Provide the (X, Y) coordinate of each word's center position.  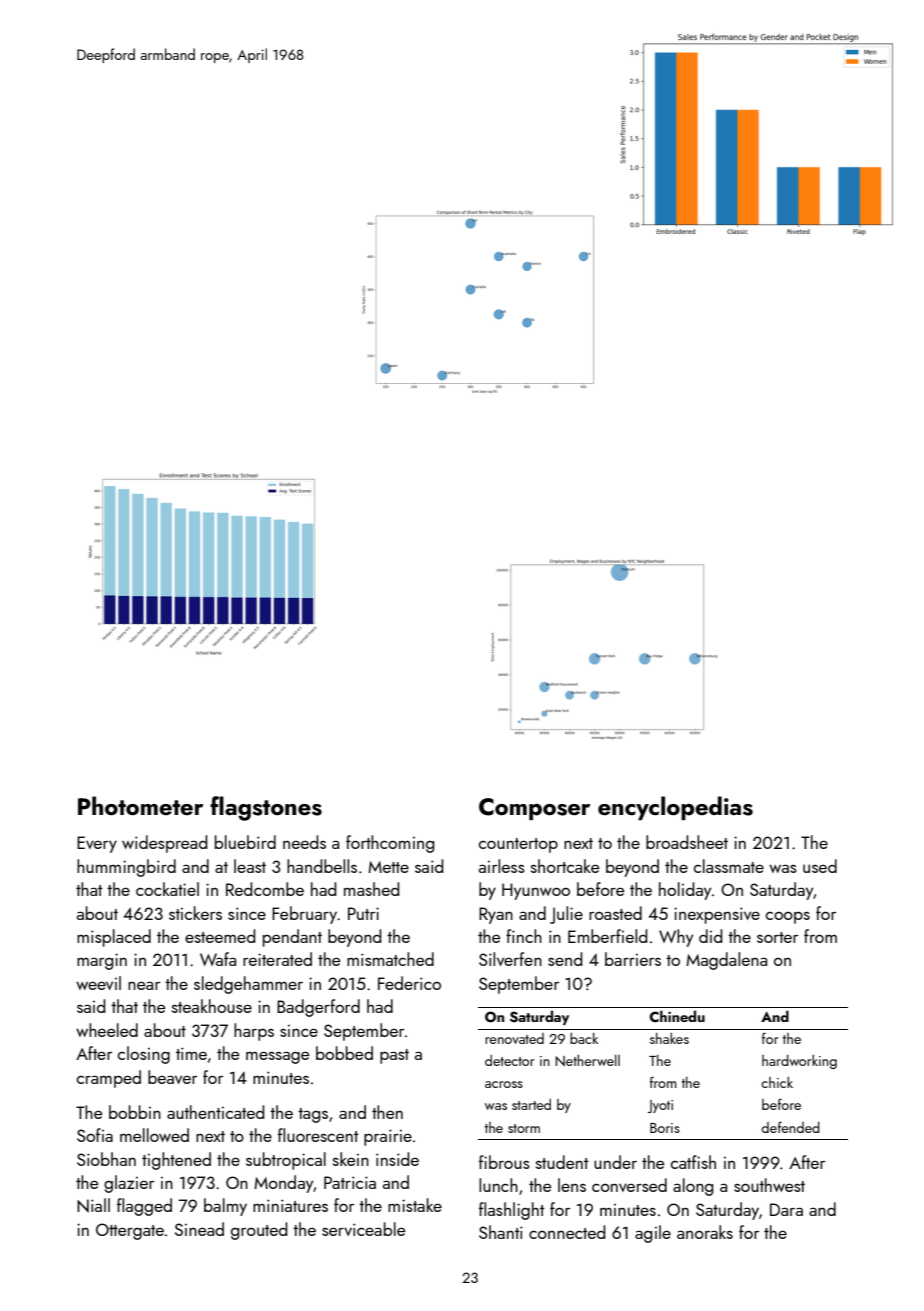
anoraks (705, 1232)
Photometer (140, 805)
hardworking (799, 1062)
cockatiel (167, 889)
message (277, 1057)
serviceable (363, 1229)
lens (572, 1185)
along (693, 1187)
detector (510, 1060)
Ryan (496, 915)
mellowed (154, 1135)
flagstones (266, 808)
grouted (259, 1231)
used (820, 866)
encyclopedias (675, 808)
